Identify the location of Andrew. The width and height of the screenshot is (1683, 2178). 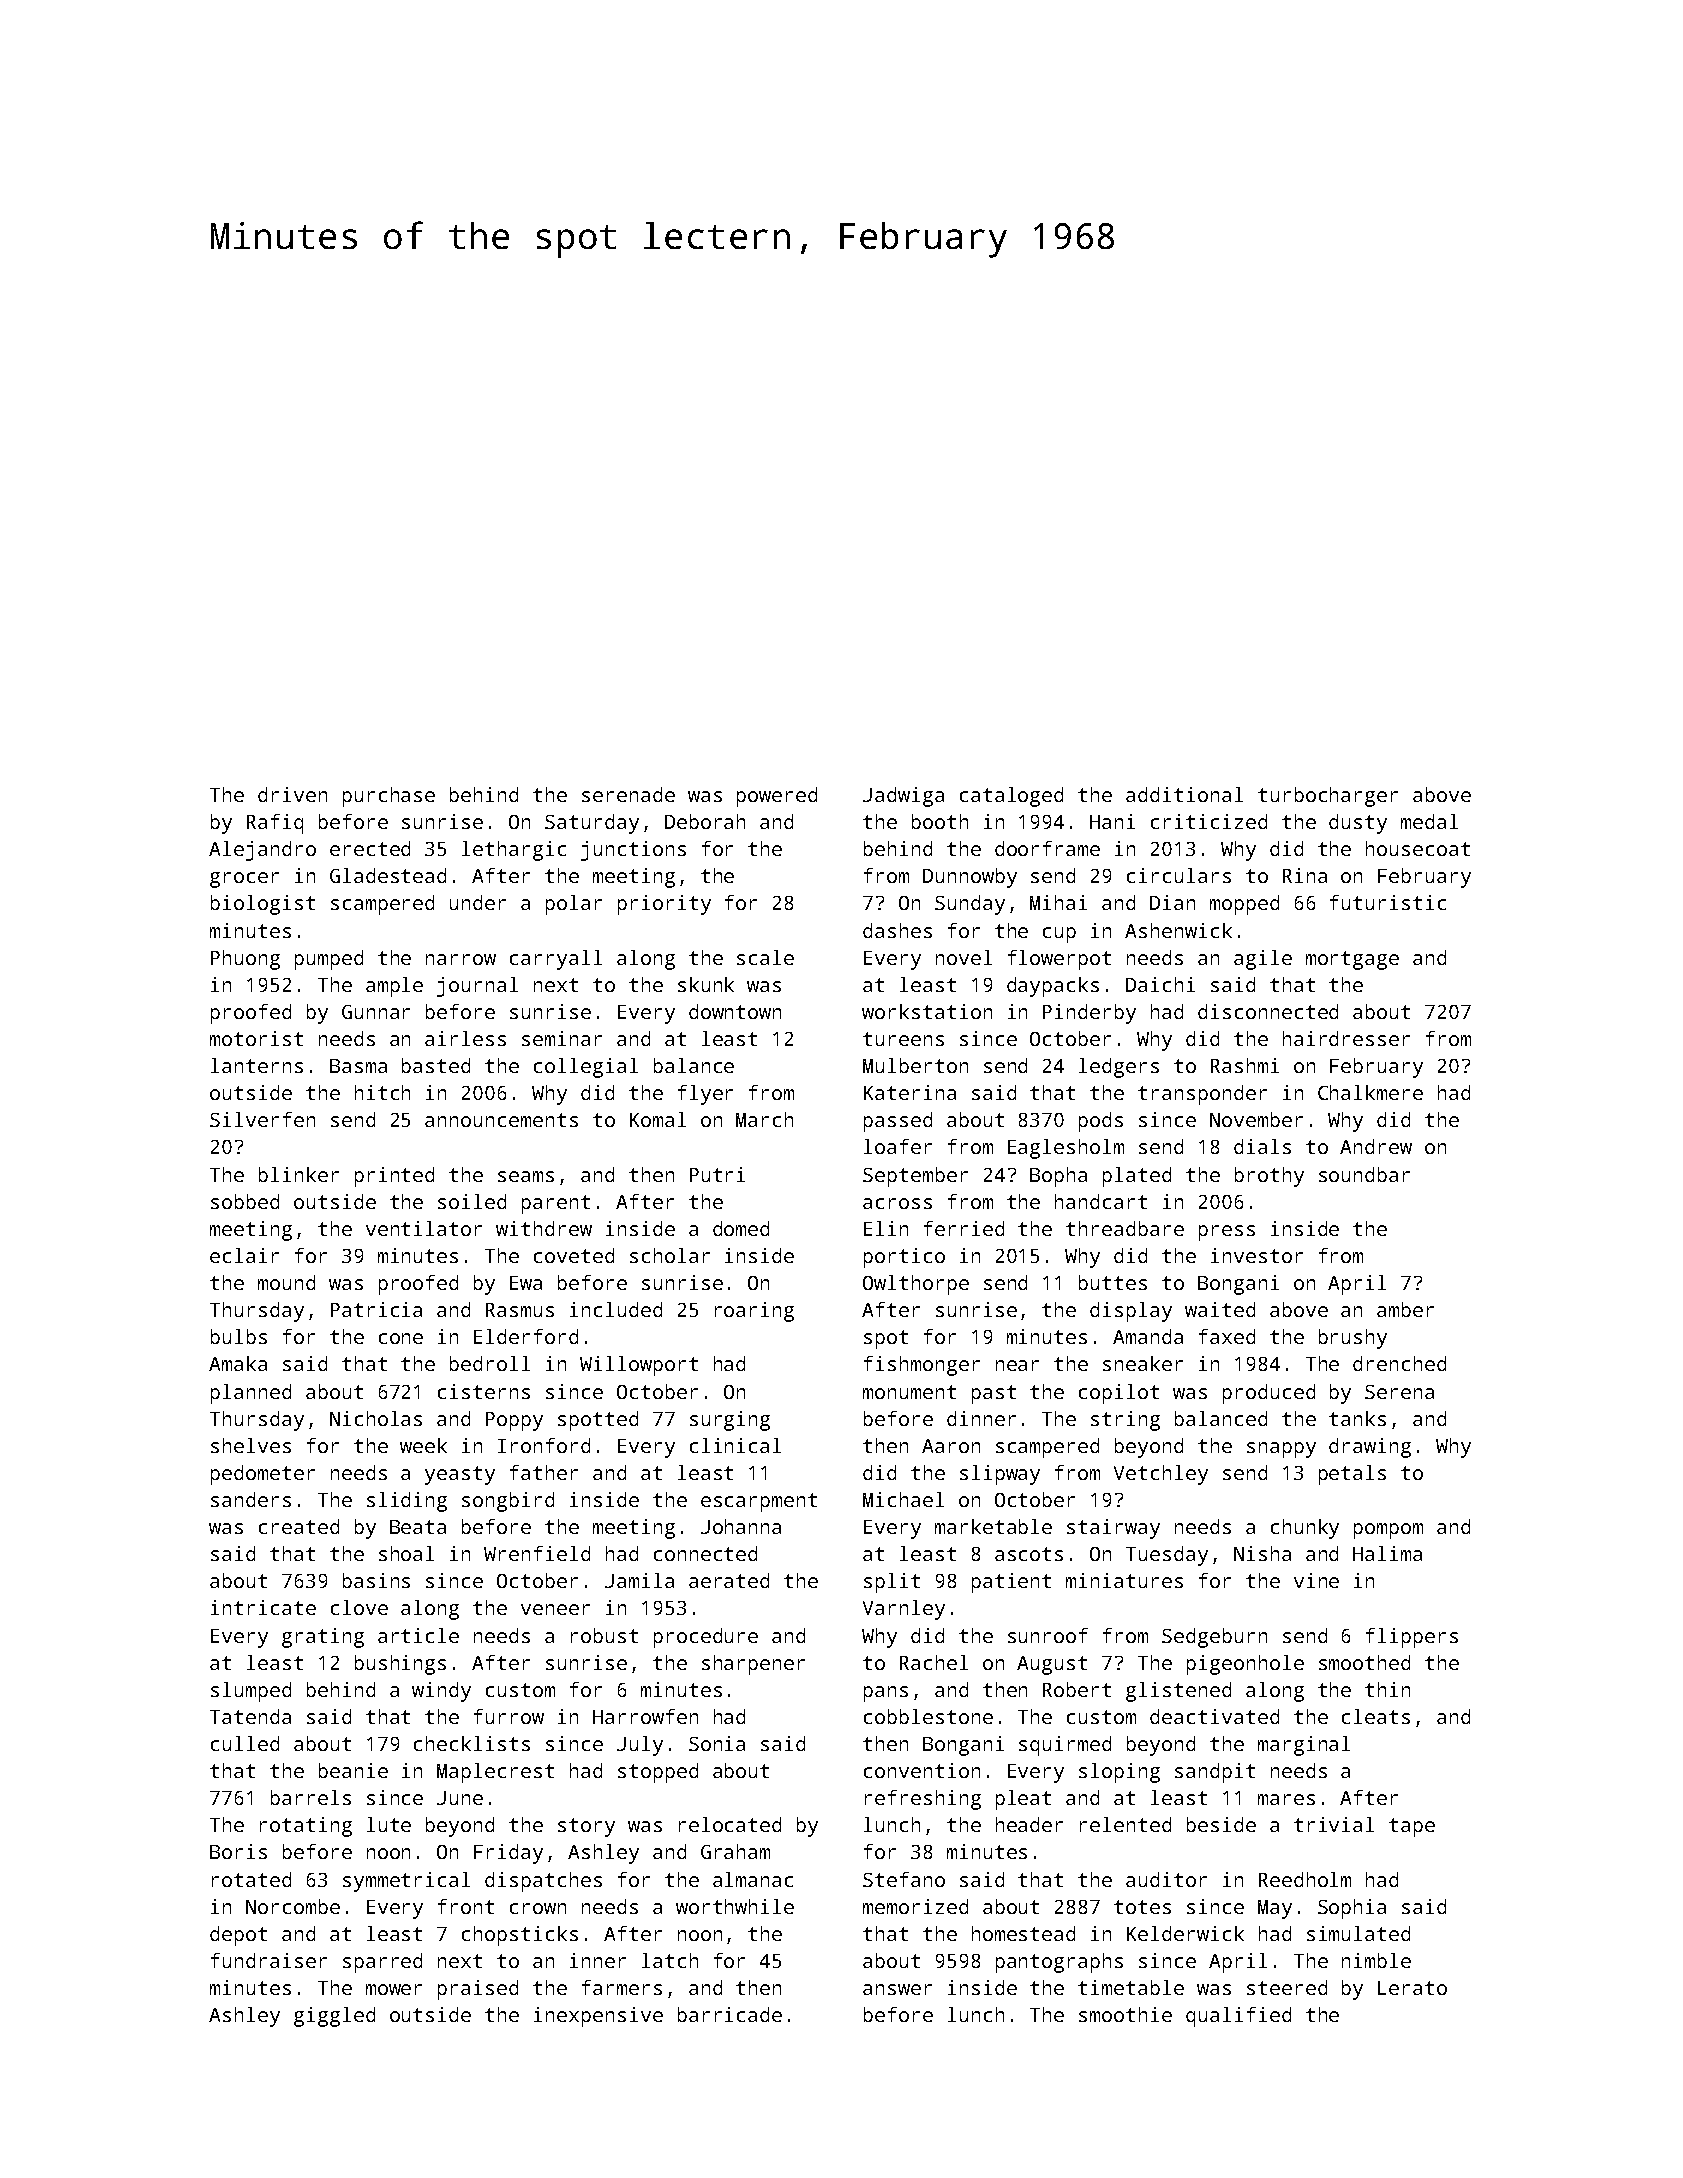
(1376, 1146).
